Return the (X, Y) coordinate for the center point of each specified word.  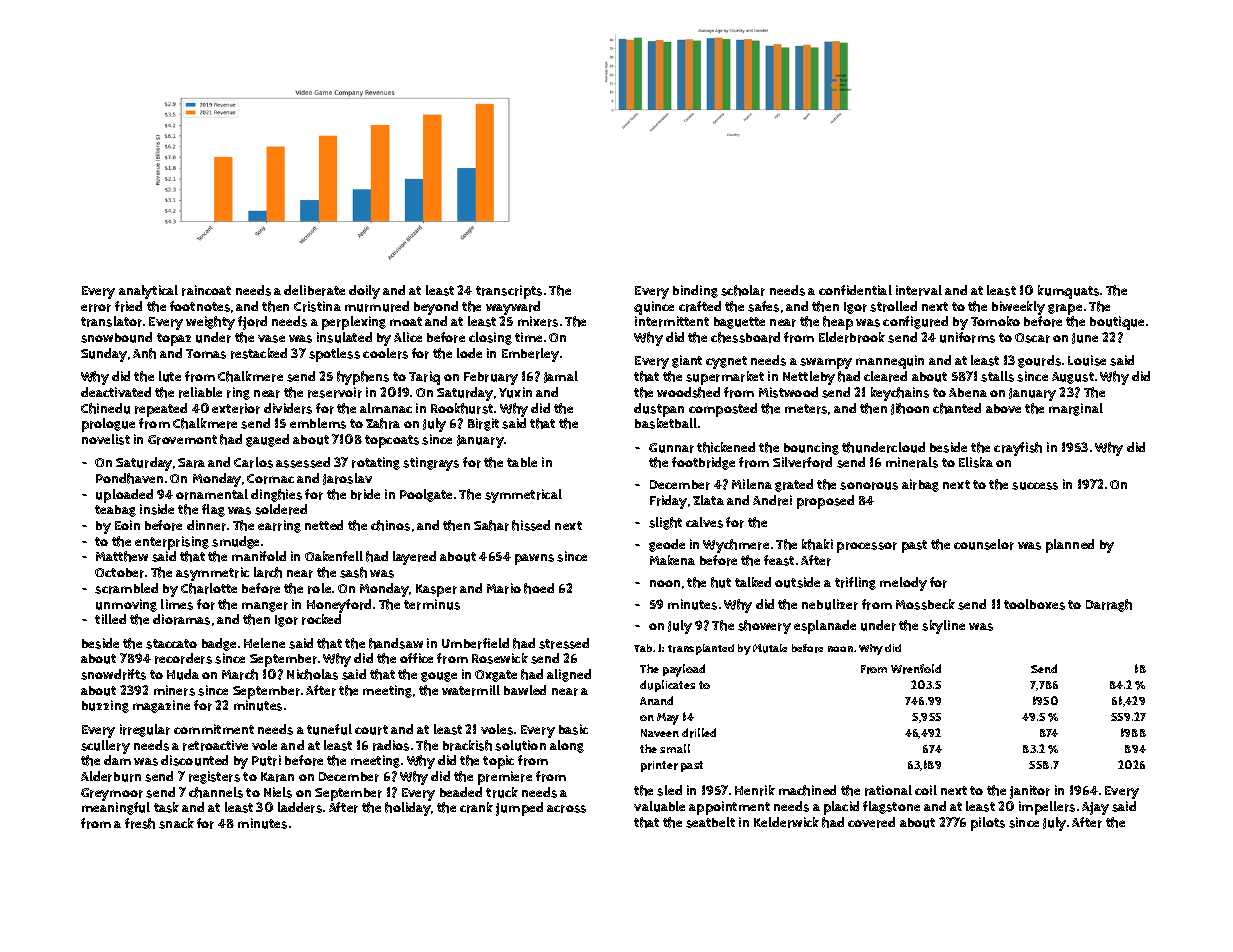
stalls (997, 376)
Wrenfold (916, 669)
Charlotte (209, 588)
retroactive (215, 745)
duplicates (667, 686)
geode (667, 545)
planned (1070, 546)
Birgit (483, 424)
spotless (334, 355)
